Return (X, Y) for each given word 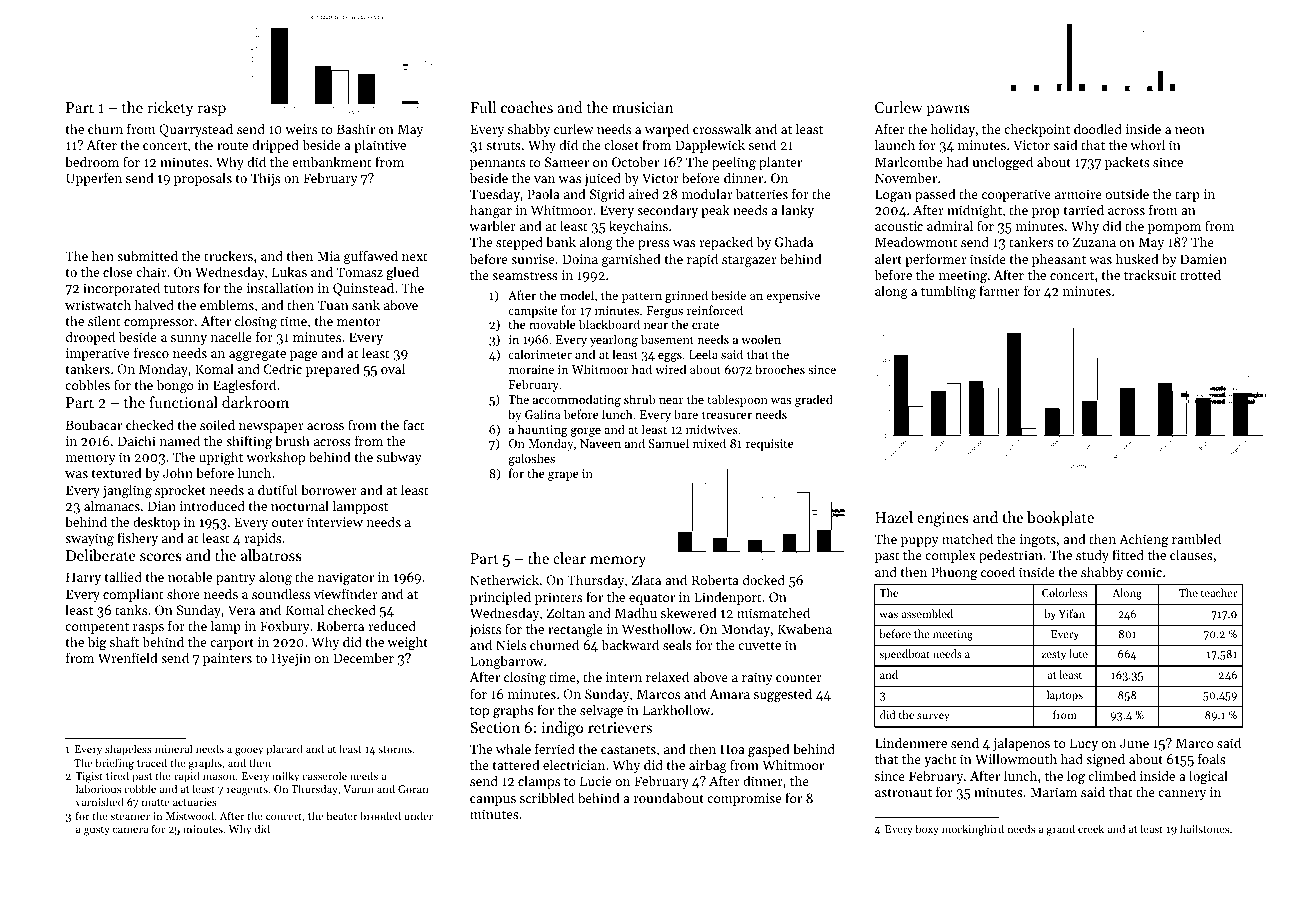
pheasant (1059, 260)
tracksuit (1150, 274)
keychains (638, 227)
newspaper (271, 428)
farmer (999, 290)
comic (1144, 572)
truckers (228, 255)
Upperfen (94, 179)
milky (286, 777)
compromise (744, 799)
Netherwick (504, 579)
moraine (531, 369)
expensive (793, 297)
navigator (346, 578)
